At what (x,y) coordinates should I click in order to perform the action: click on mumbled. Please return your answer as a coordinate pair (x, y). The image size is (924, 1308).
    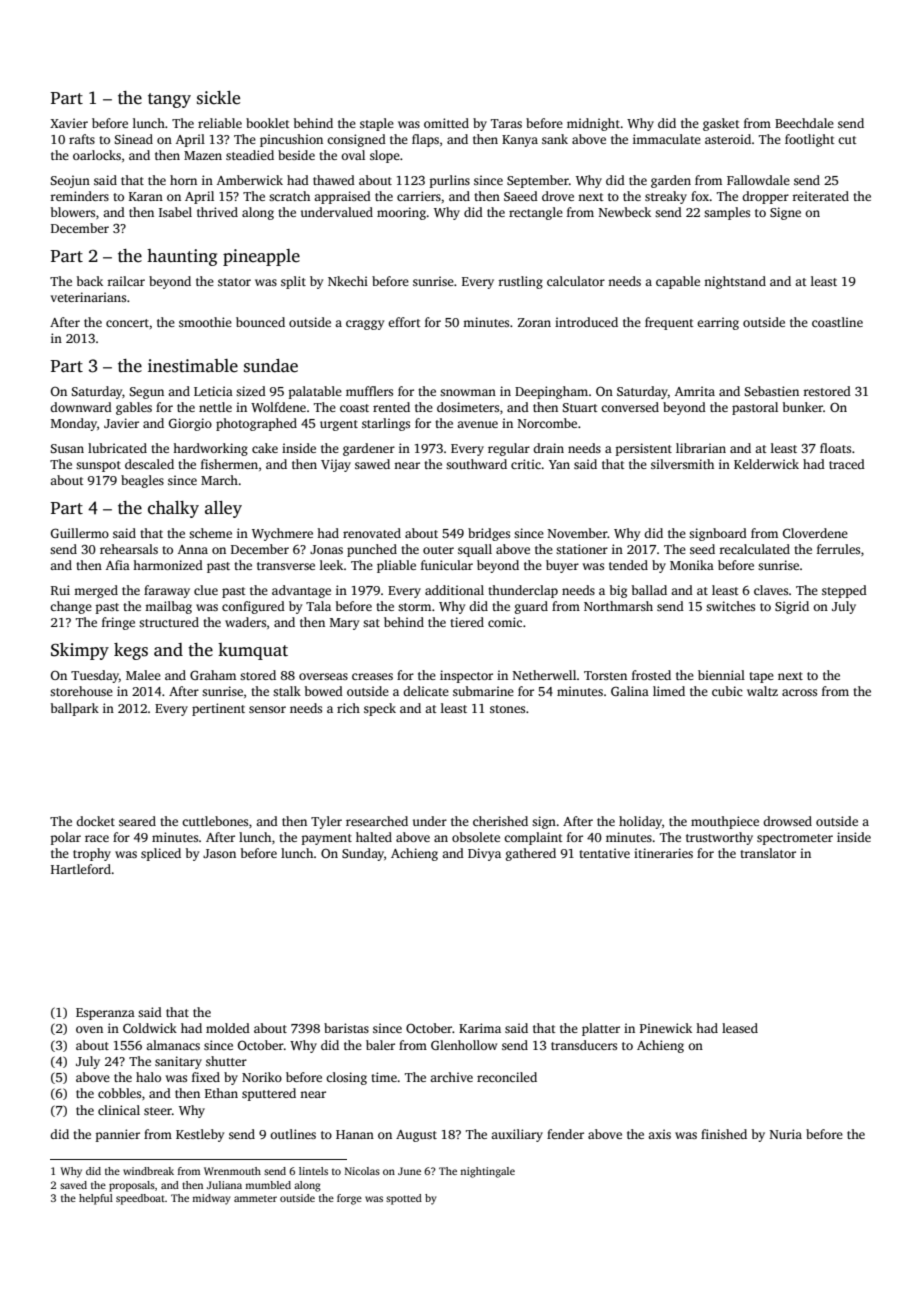
    Looking at the image, I should click on (268, 1185).
